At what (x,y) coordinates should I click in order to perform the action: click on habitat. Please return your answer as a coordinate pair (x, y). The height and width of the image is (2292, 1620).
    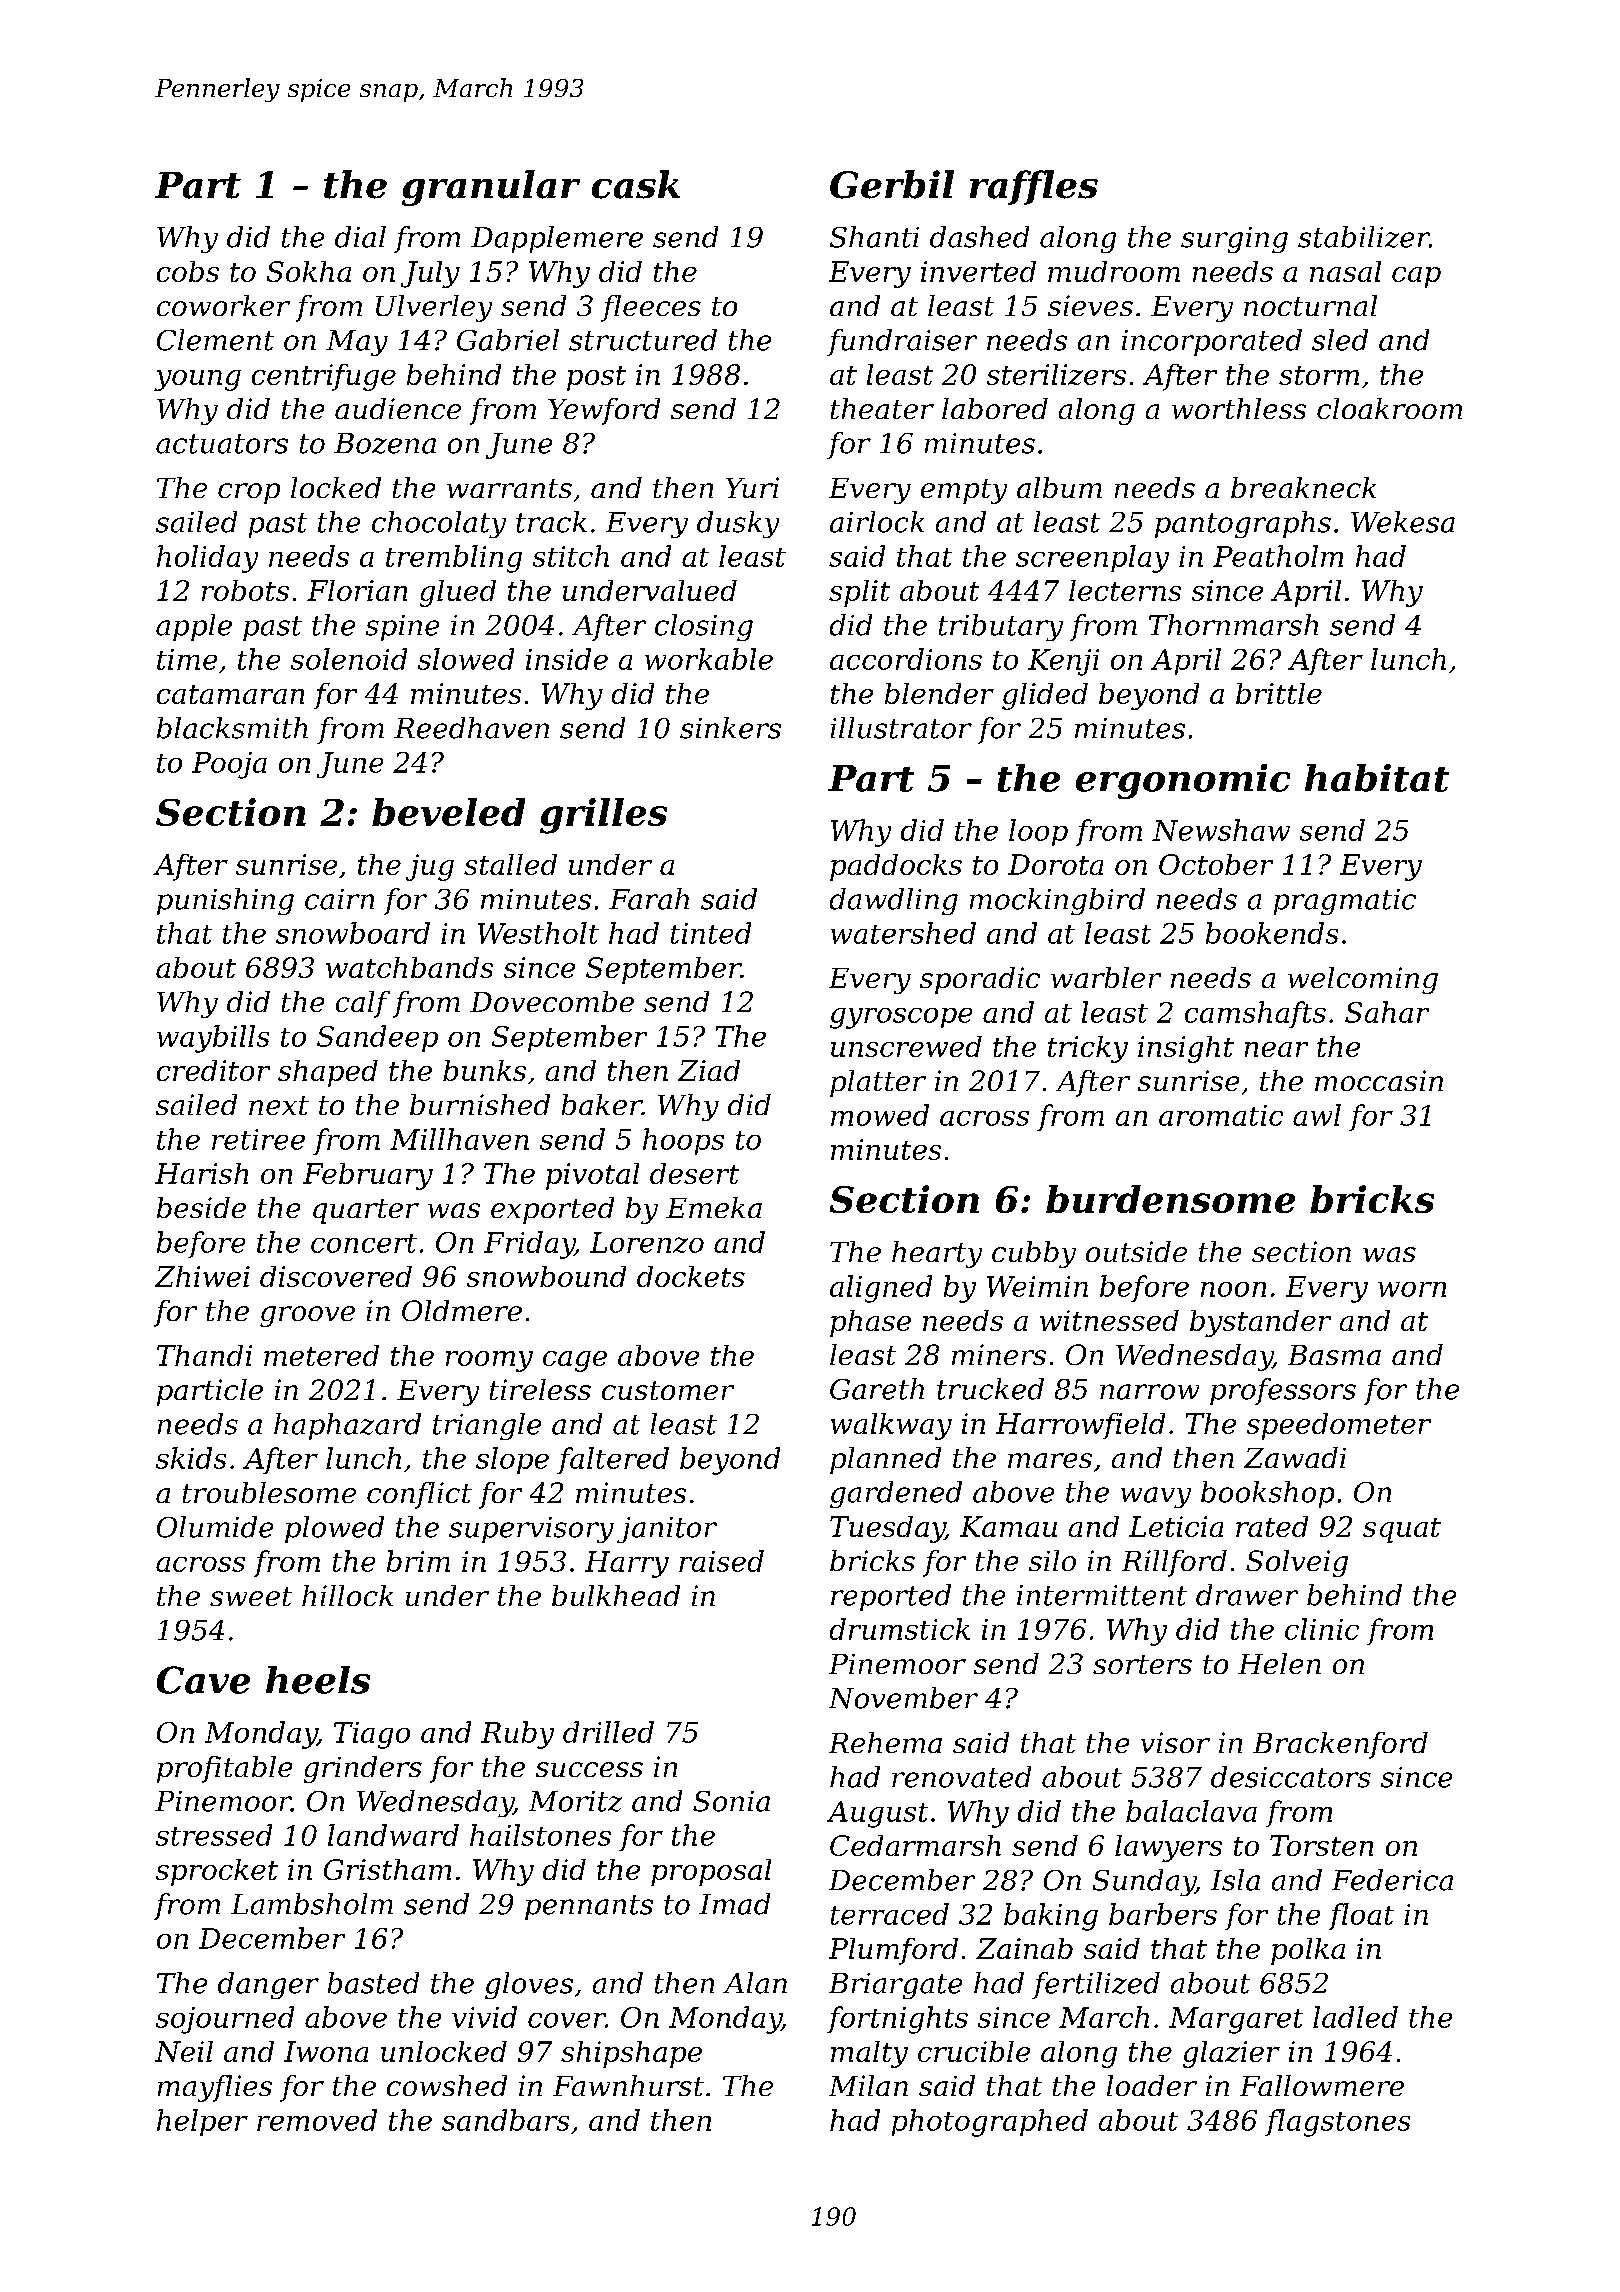
    Looking at the image, I should click on (1377, 778).
